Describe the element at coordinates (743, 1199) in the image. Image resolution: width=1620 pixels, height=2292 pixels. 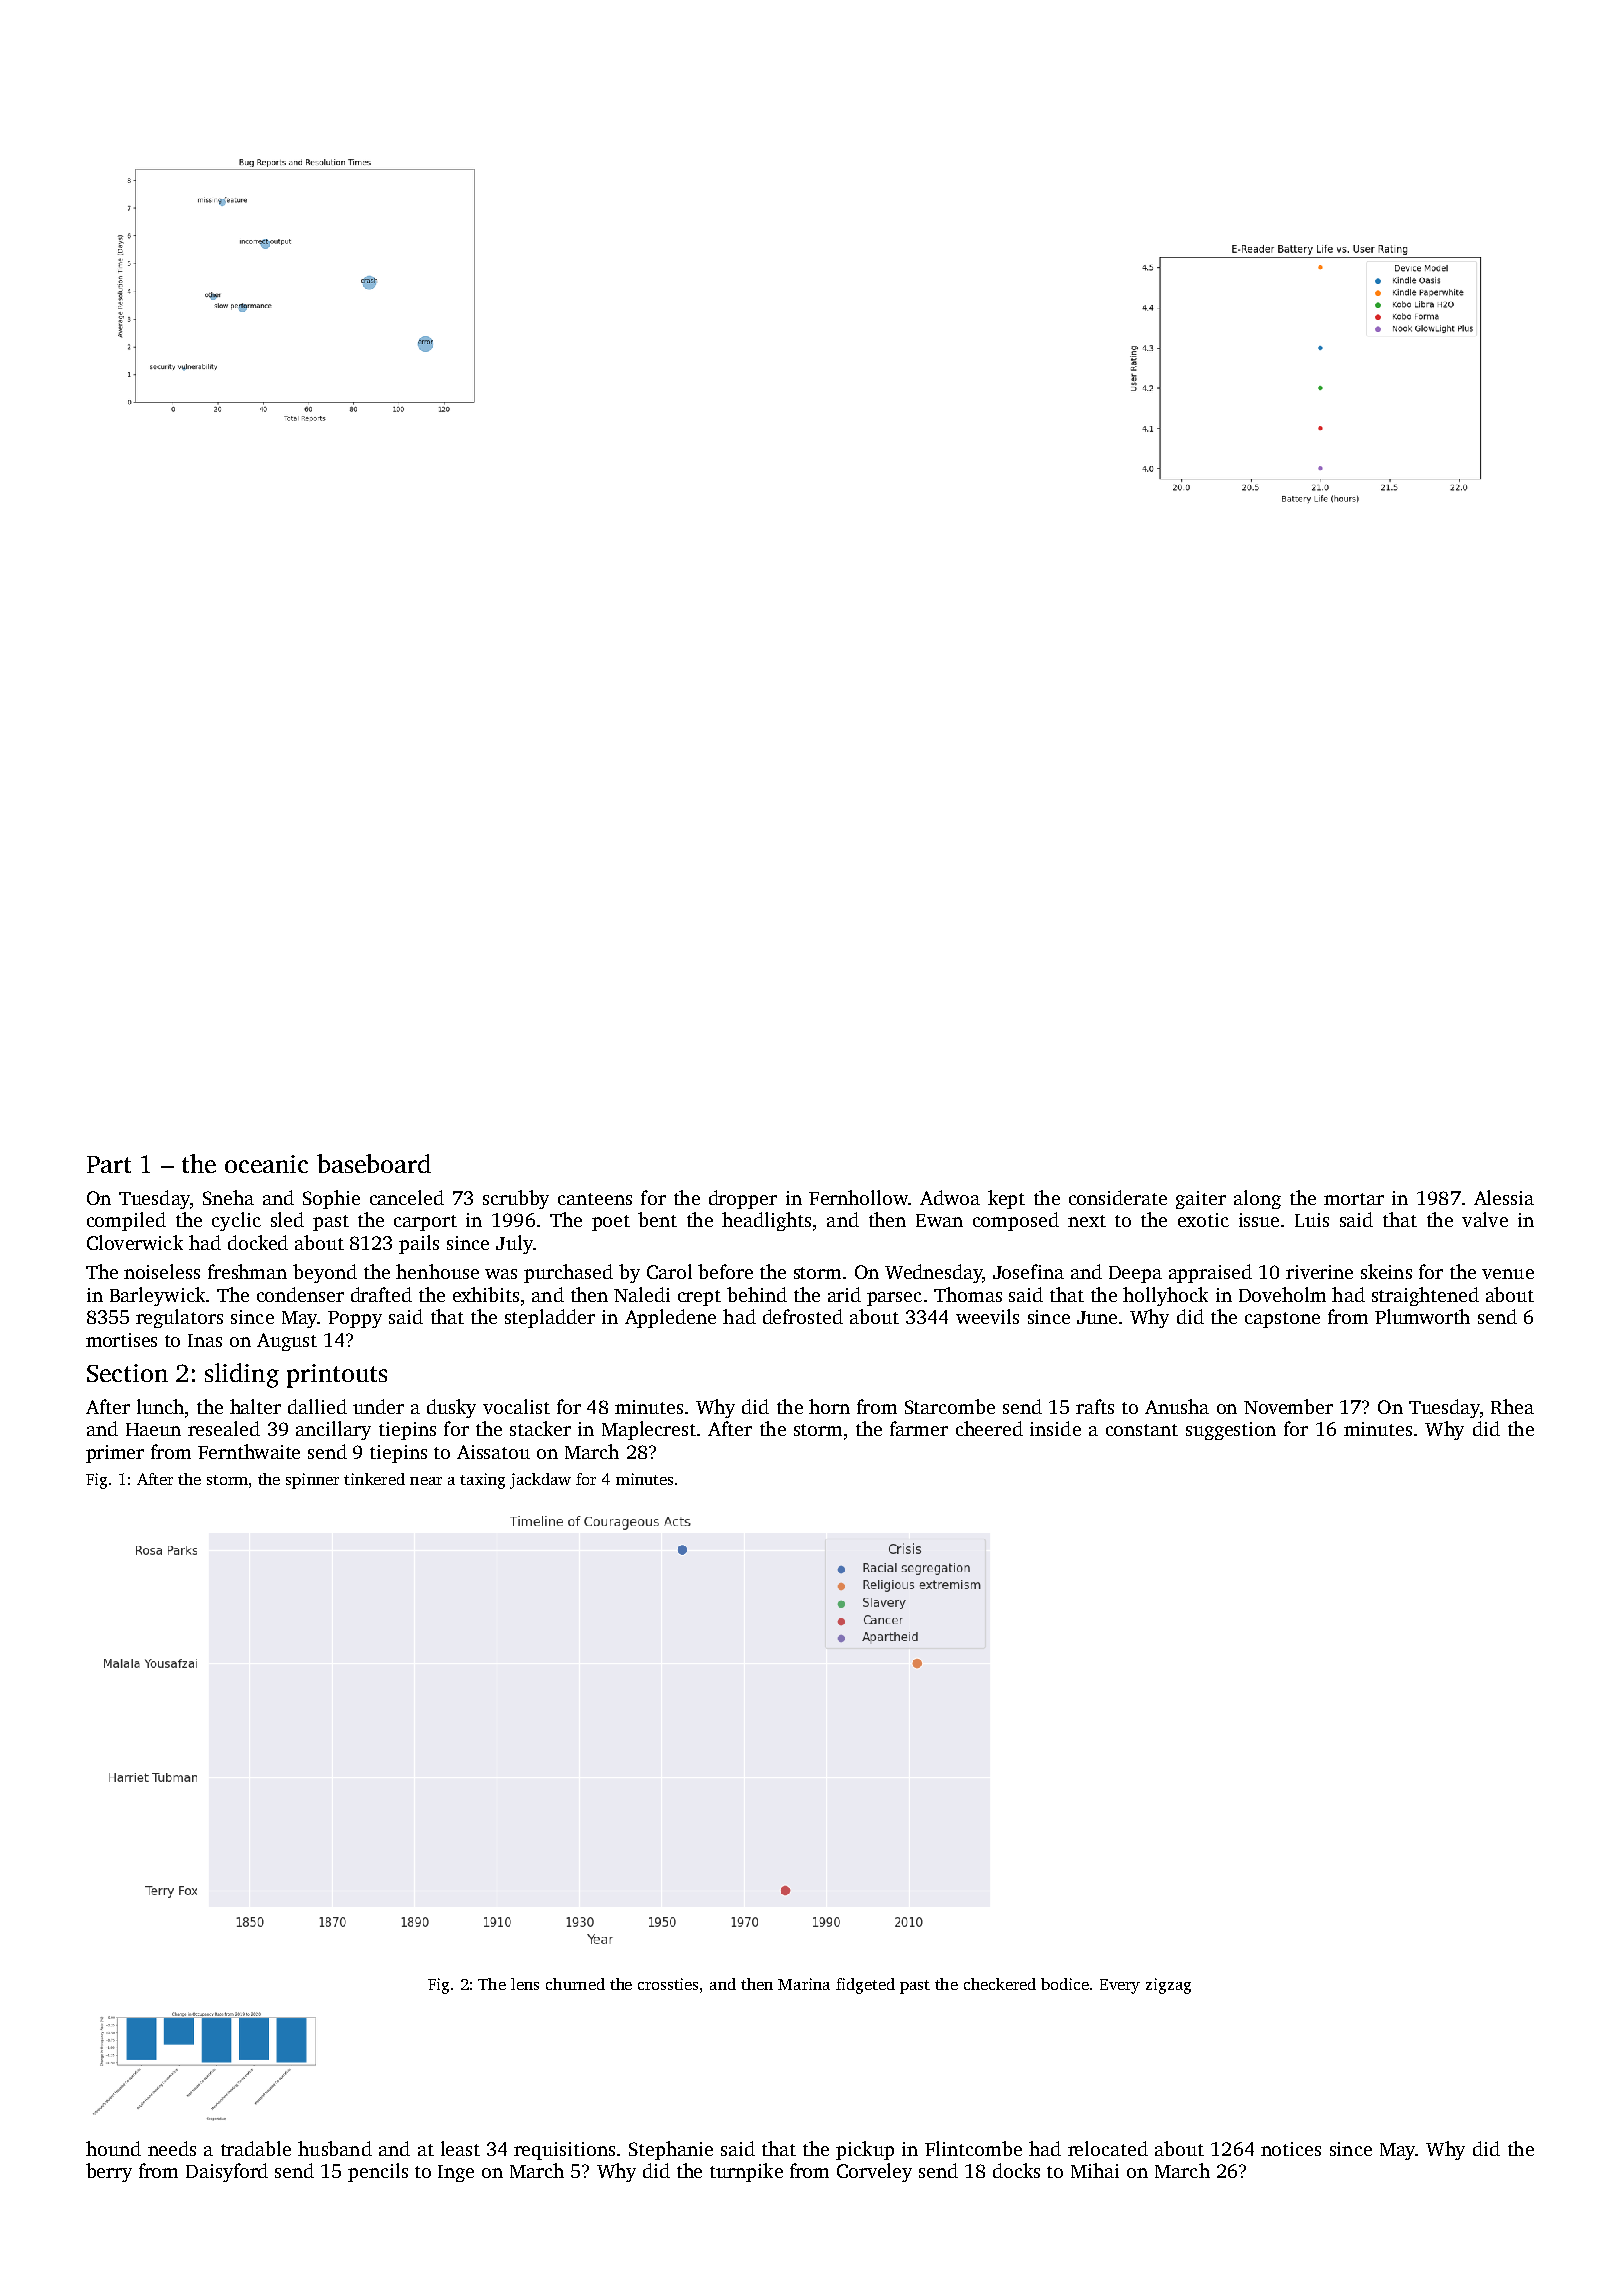
I see `dropper` at that location.
